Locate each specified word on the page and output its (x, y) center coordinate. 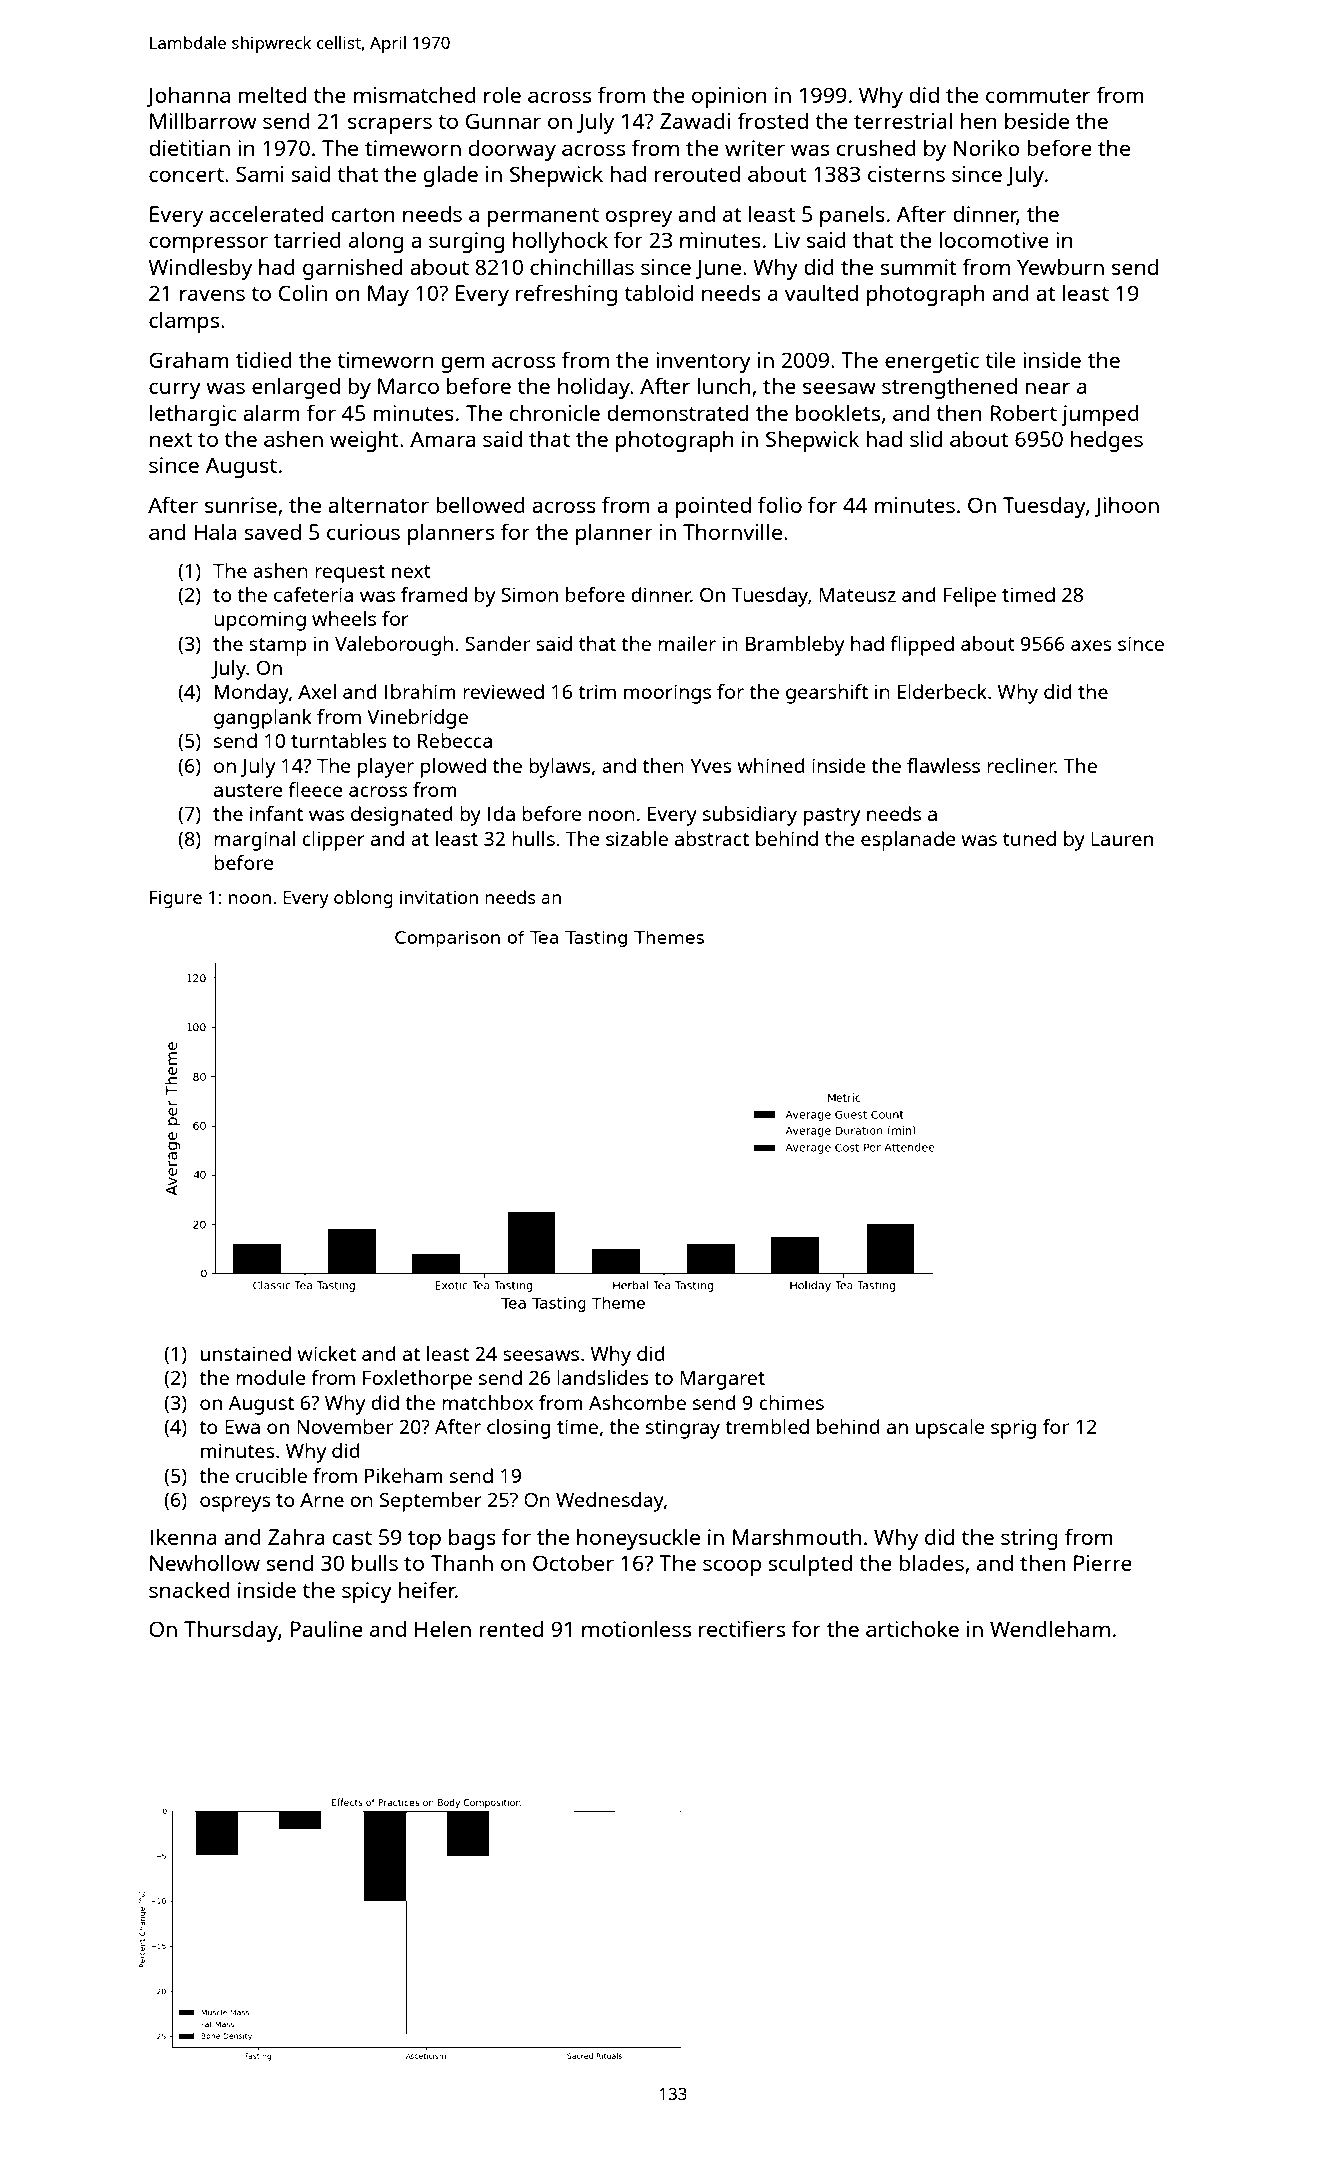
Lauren (1122, 838)
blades (931, 1562)
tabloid (658, 292)
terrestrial (903, 120)
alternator (378, 504)
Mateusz (857, 594)
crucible (271, 1475)
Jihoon (1126, 507)
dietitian (189, 148)
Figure (176, 899)
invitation (439, 897)
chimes (791, 1402)
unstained (246, 1353)
